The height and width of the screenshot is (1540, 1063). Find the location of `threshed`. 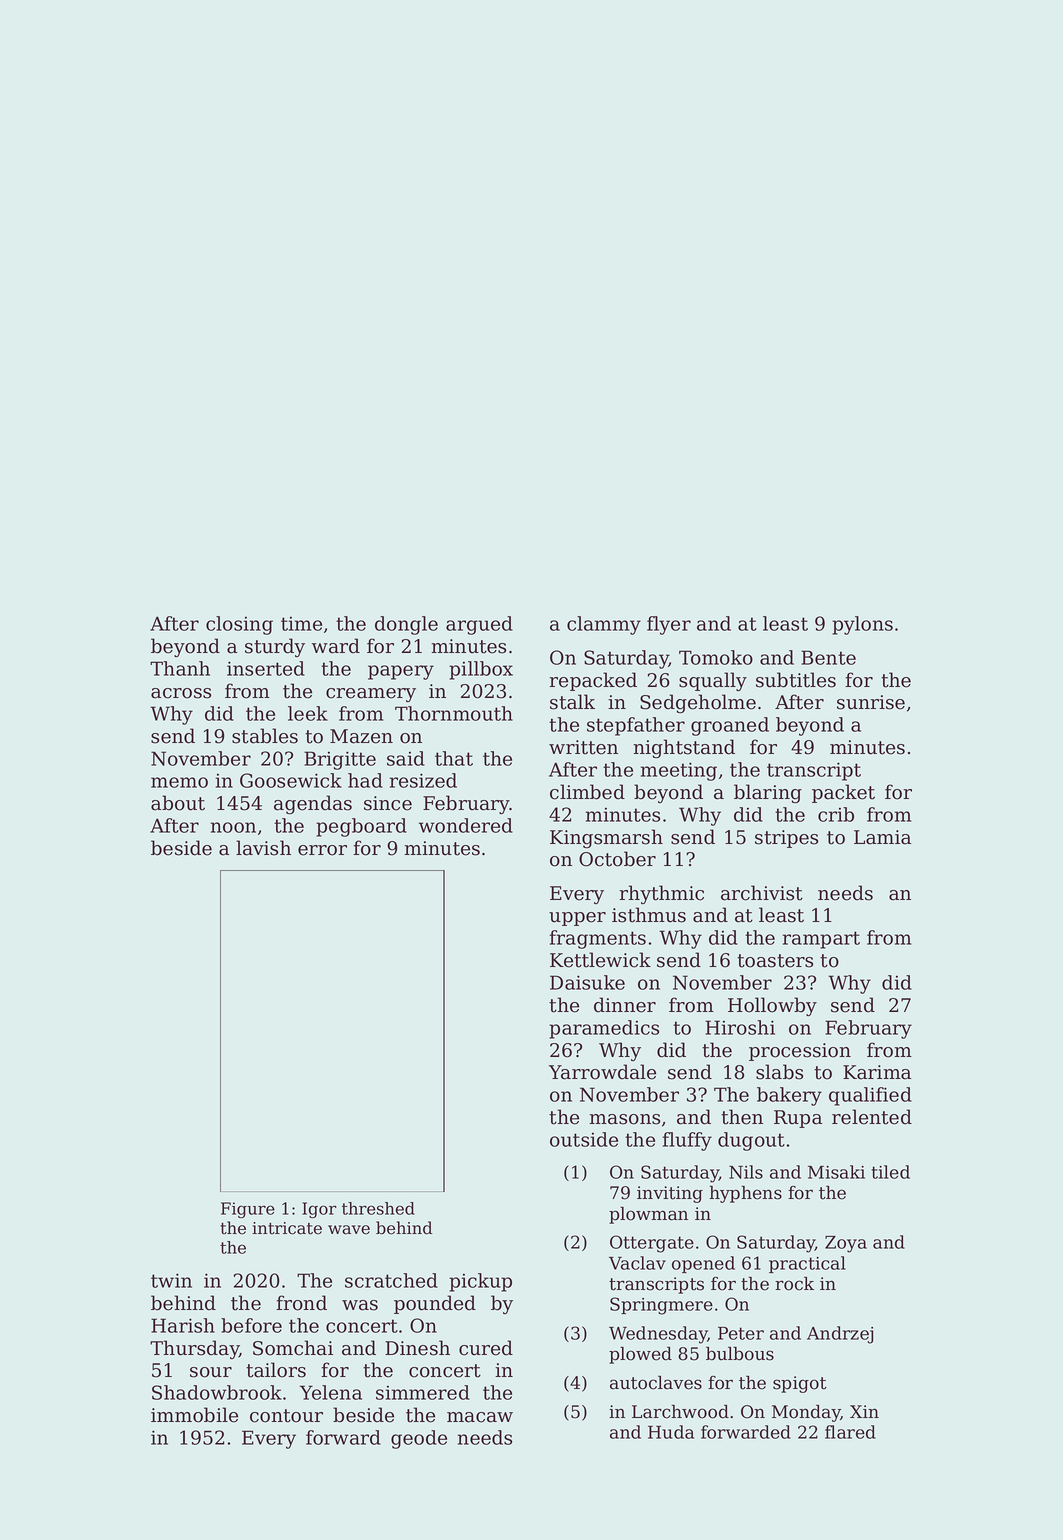

threshed is located at coordinates (378, 1208).
